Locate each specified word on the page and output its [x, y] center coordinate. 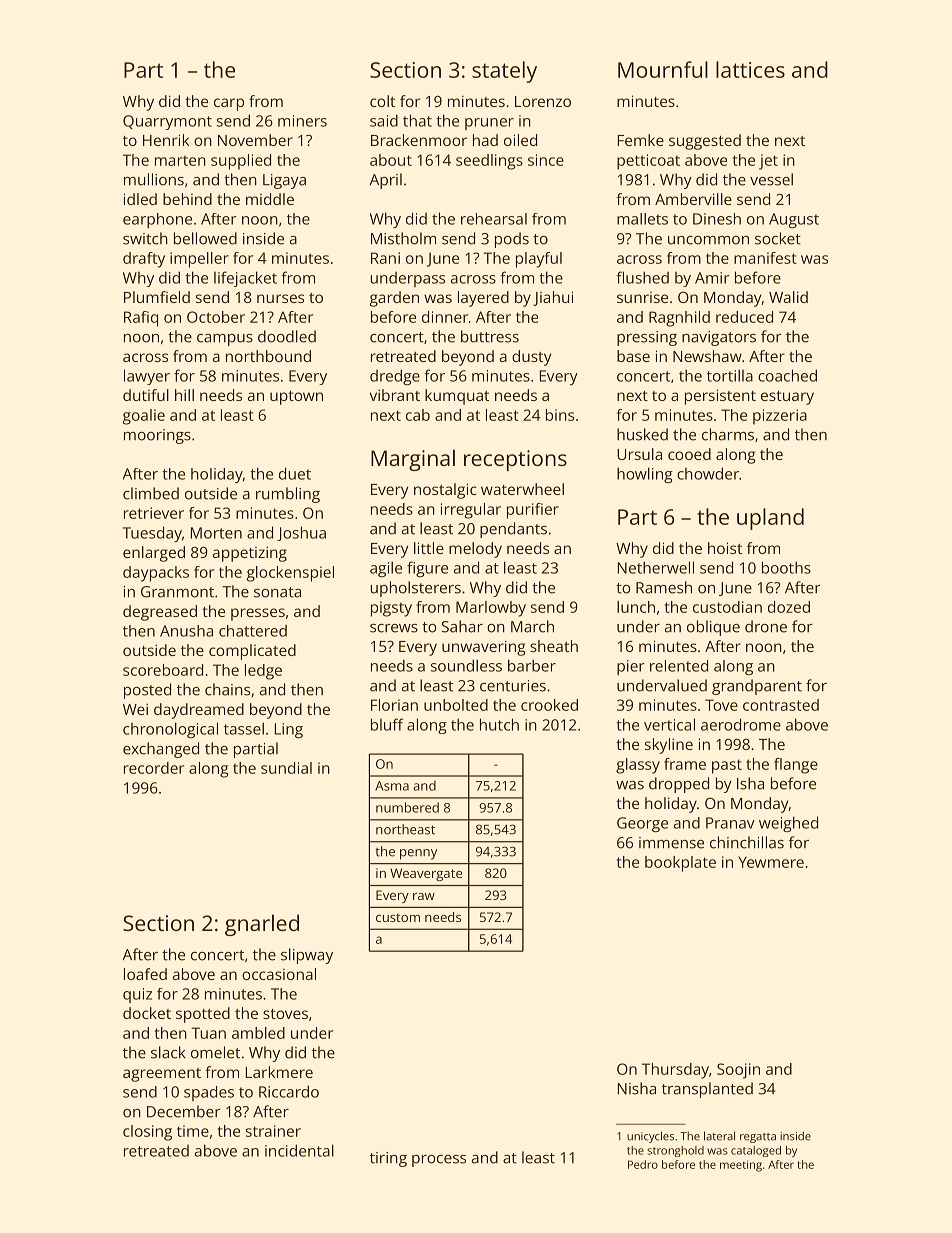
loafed [145, 974]
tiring [388, 1159]
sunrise [642, 297]
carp [229, 104]
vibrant [395, 395]
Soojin [738, 1071]
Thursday [675, 1071]
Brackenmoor [419, 140]
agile [386, 569]
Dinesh [717, 219]
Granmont [177, 592]
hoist [725, 548]
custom [398, 917]
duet [295, 473]
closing [147, 1133]
